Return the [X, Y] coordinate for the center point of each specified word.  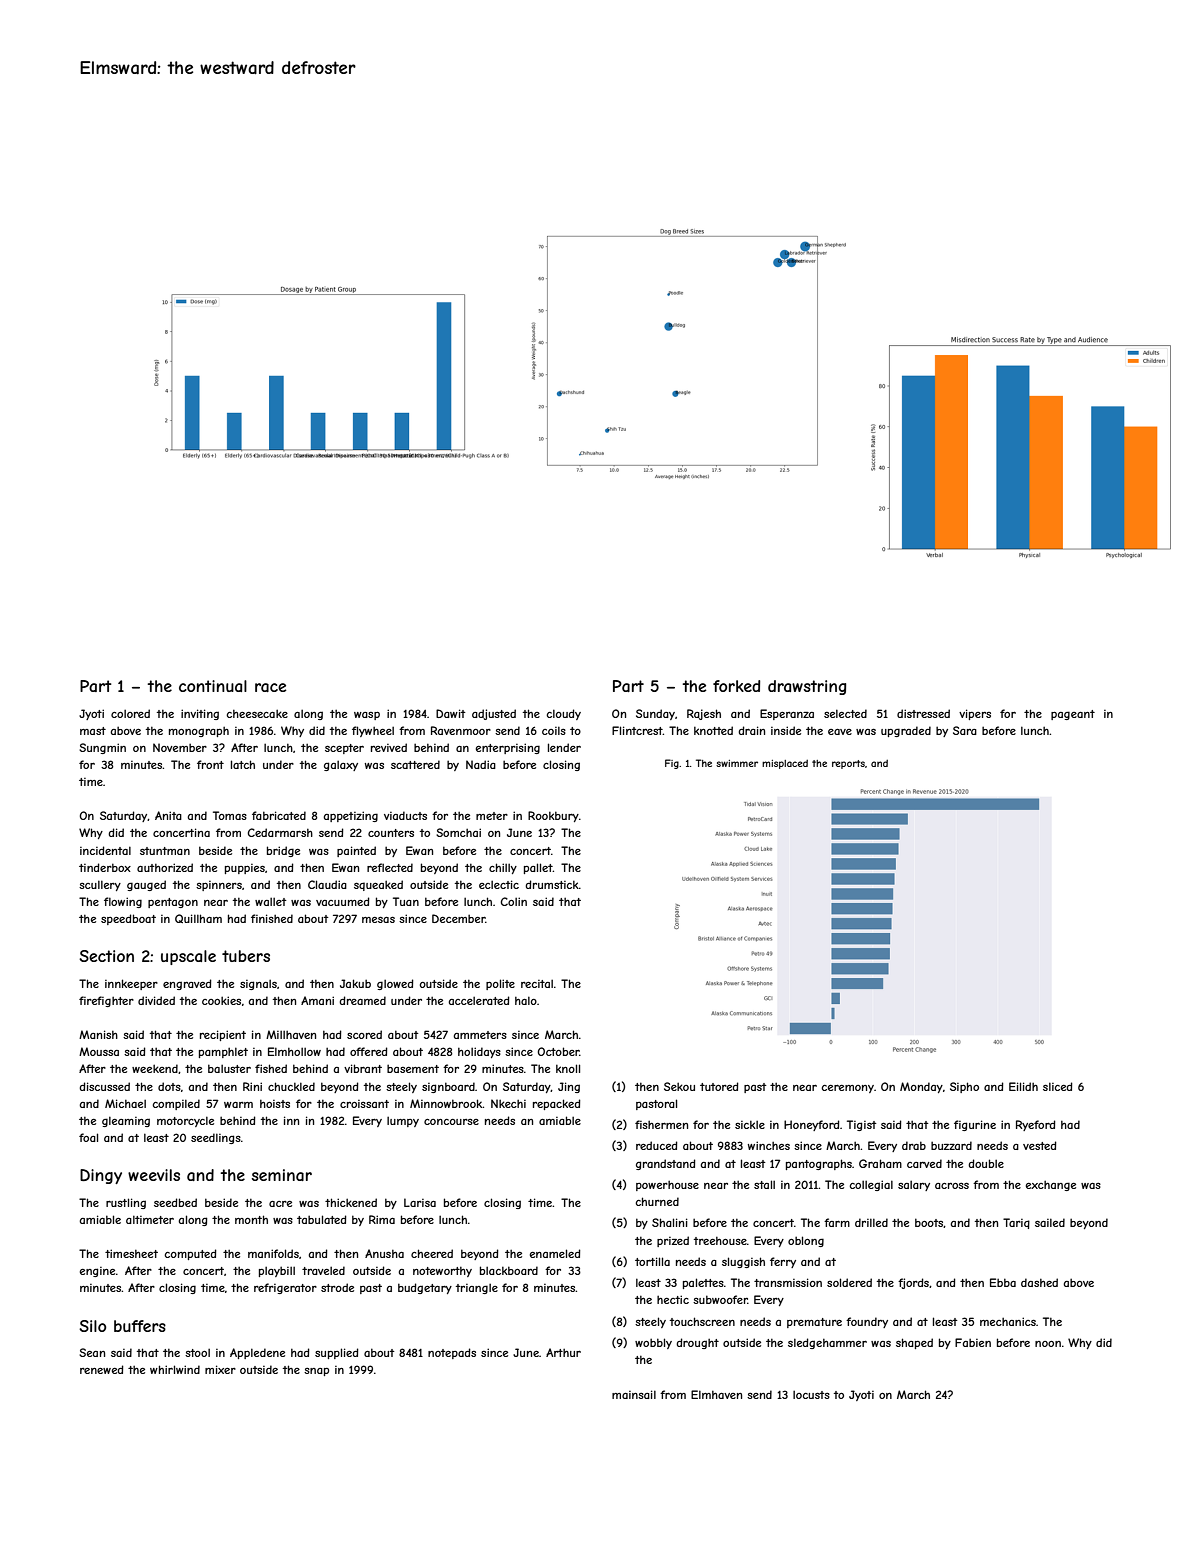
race [270, 687]
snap [316, 1372]
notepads [452, 1353]
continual [213, 686]
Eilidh [1023, 1086]
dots [169, 1086]
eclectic [499, 884]
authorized [165, 867]
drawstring [807, 687]
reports [848, 764]
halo [526, 1000]
